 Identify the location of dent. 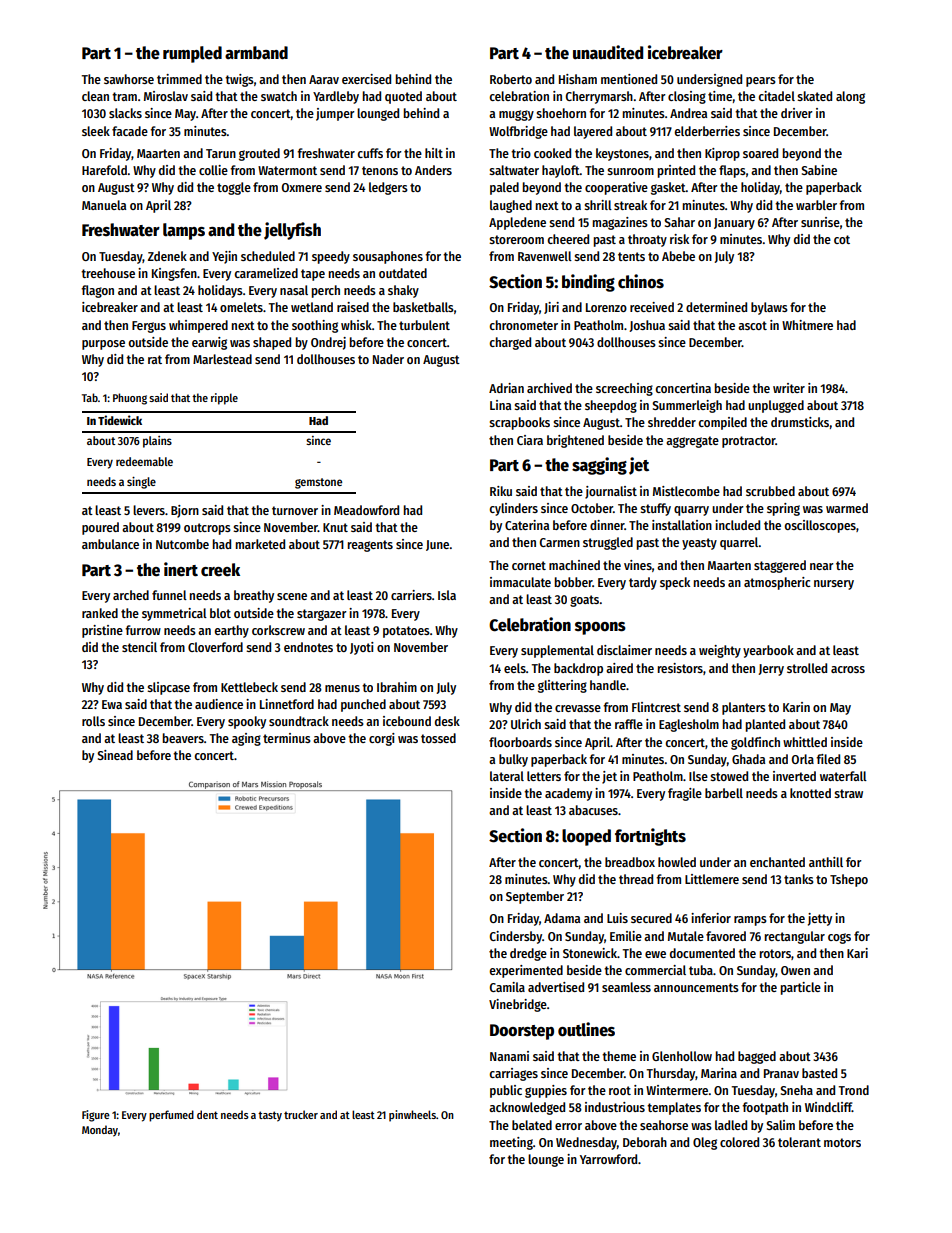
(207, 1114).
